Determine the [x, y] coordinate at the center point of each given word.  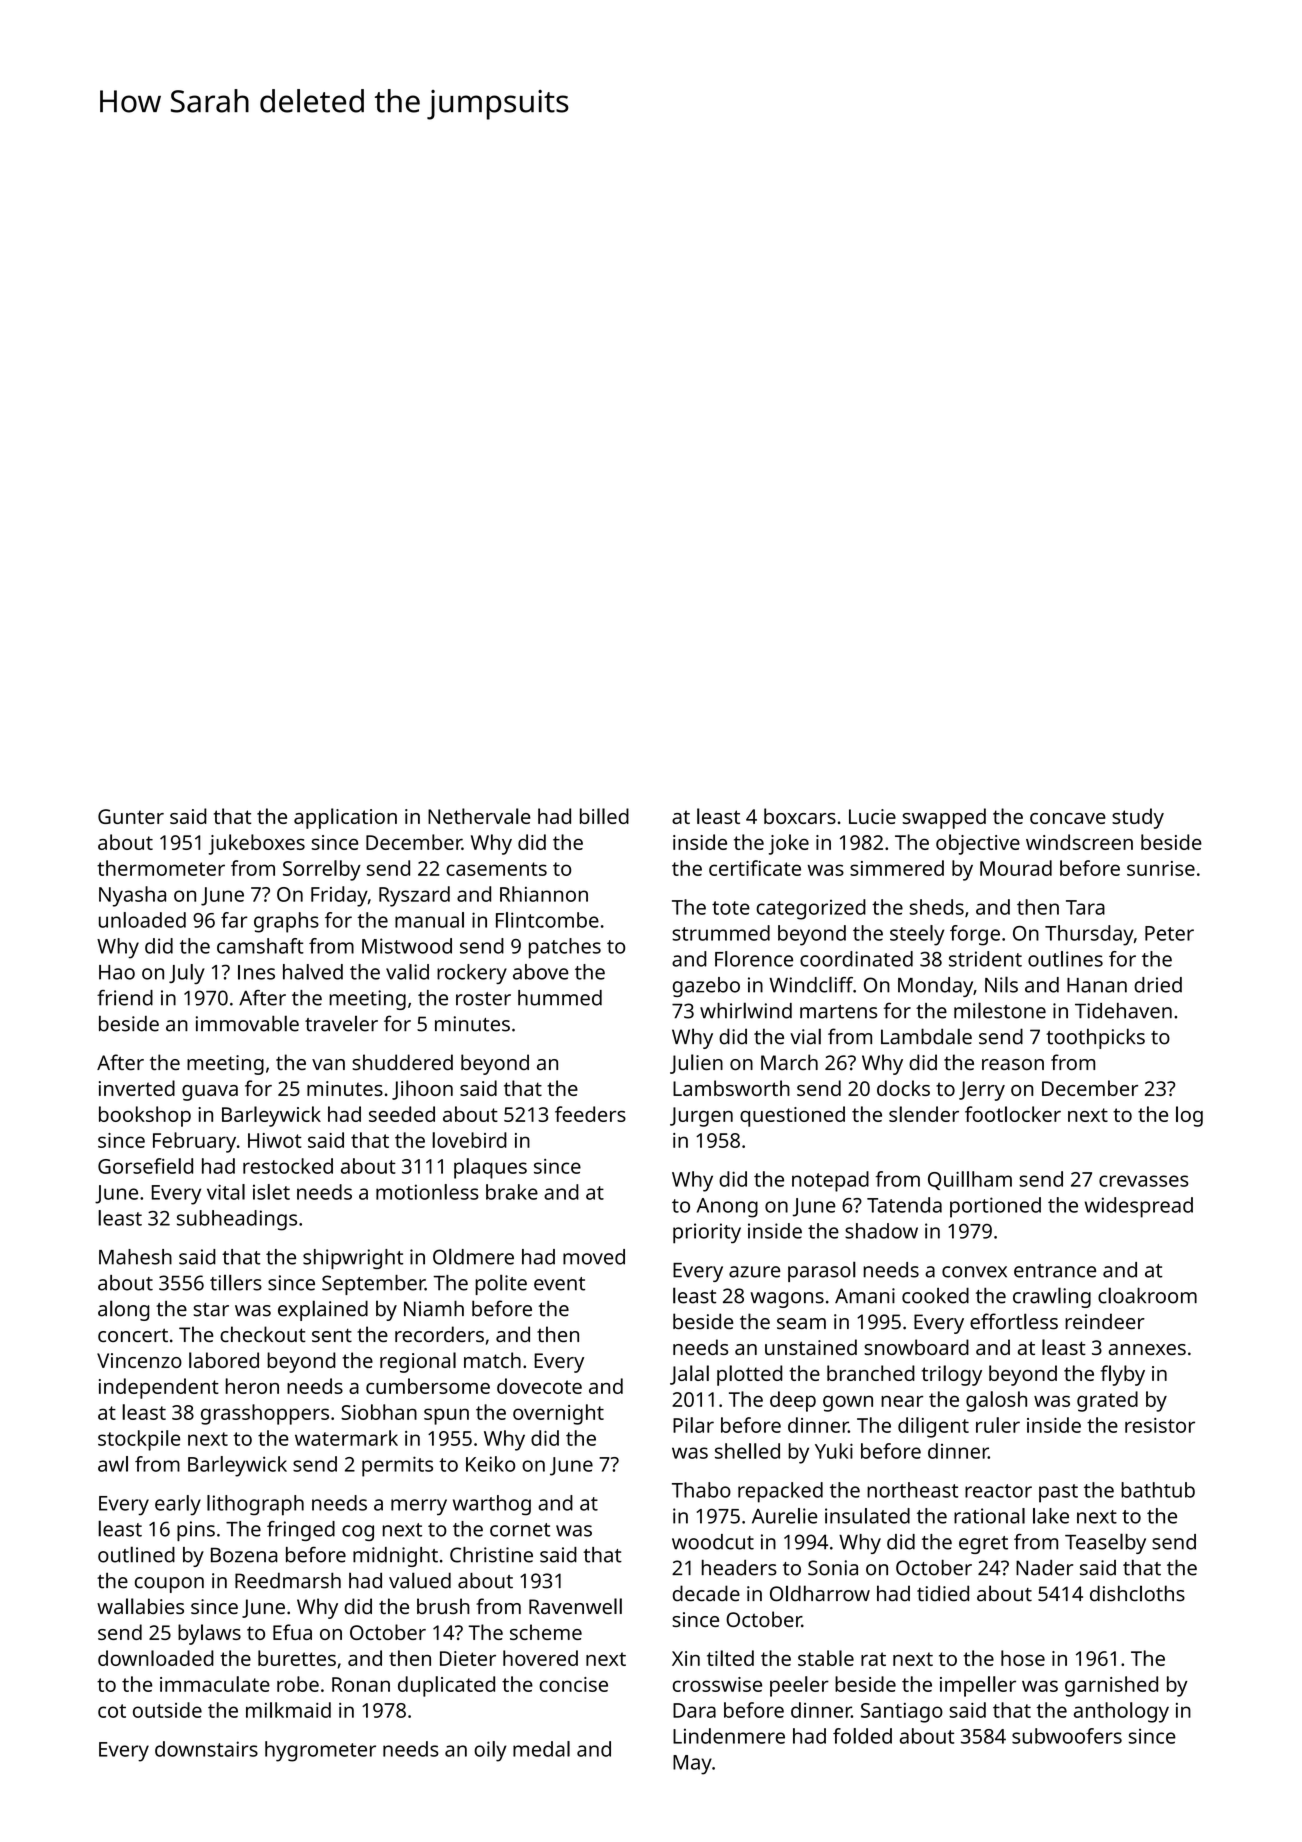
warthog [492, 1505]
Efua [292, 1632]
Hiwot [275, 1140]
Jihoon [422, 1090]
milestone [1000, 1010]
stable [826, 1658]
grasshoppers [265, 1414]
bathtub [1158, 1490]
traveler [341, 1024]
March [789, 1062]
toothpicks [1095, 1038]
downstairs [206, 1749]
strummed [721, 933]
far [234, 920]
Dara [694, 1710]
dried [1158, 985]
